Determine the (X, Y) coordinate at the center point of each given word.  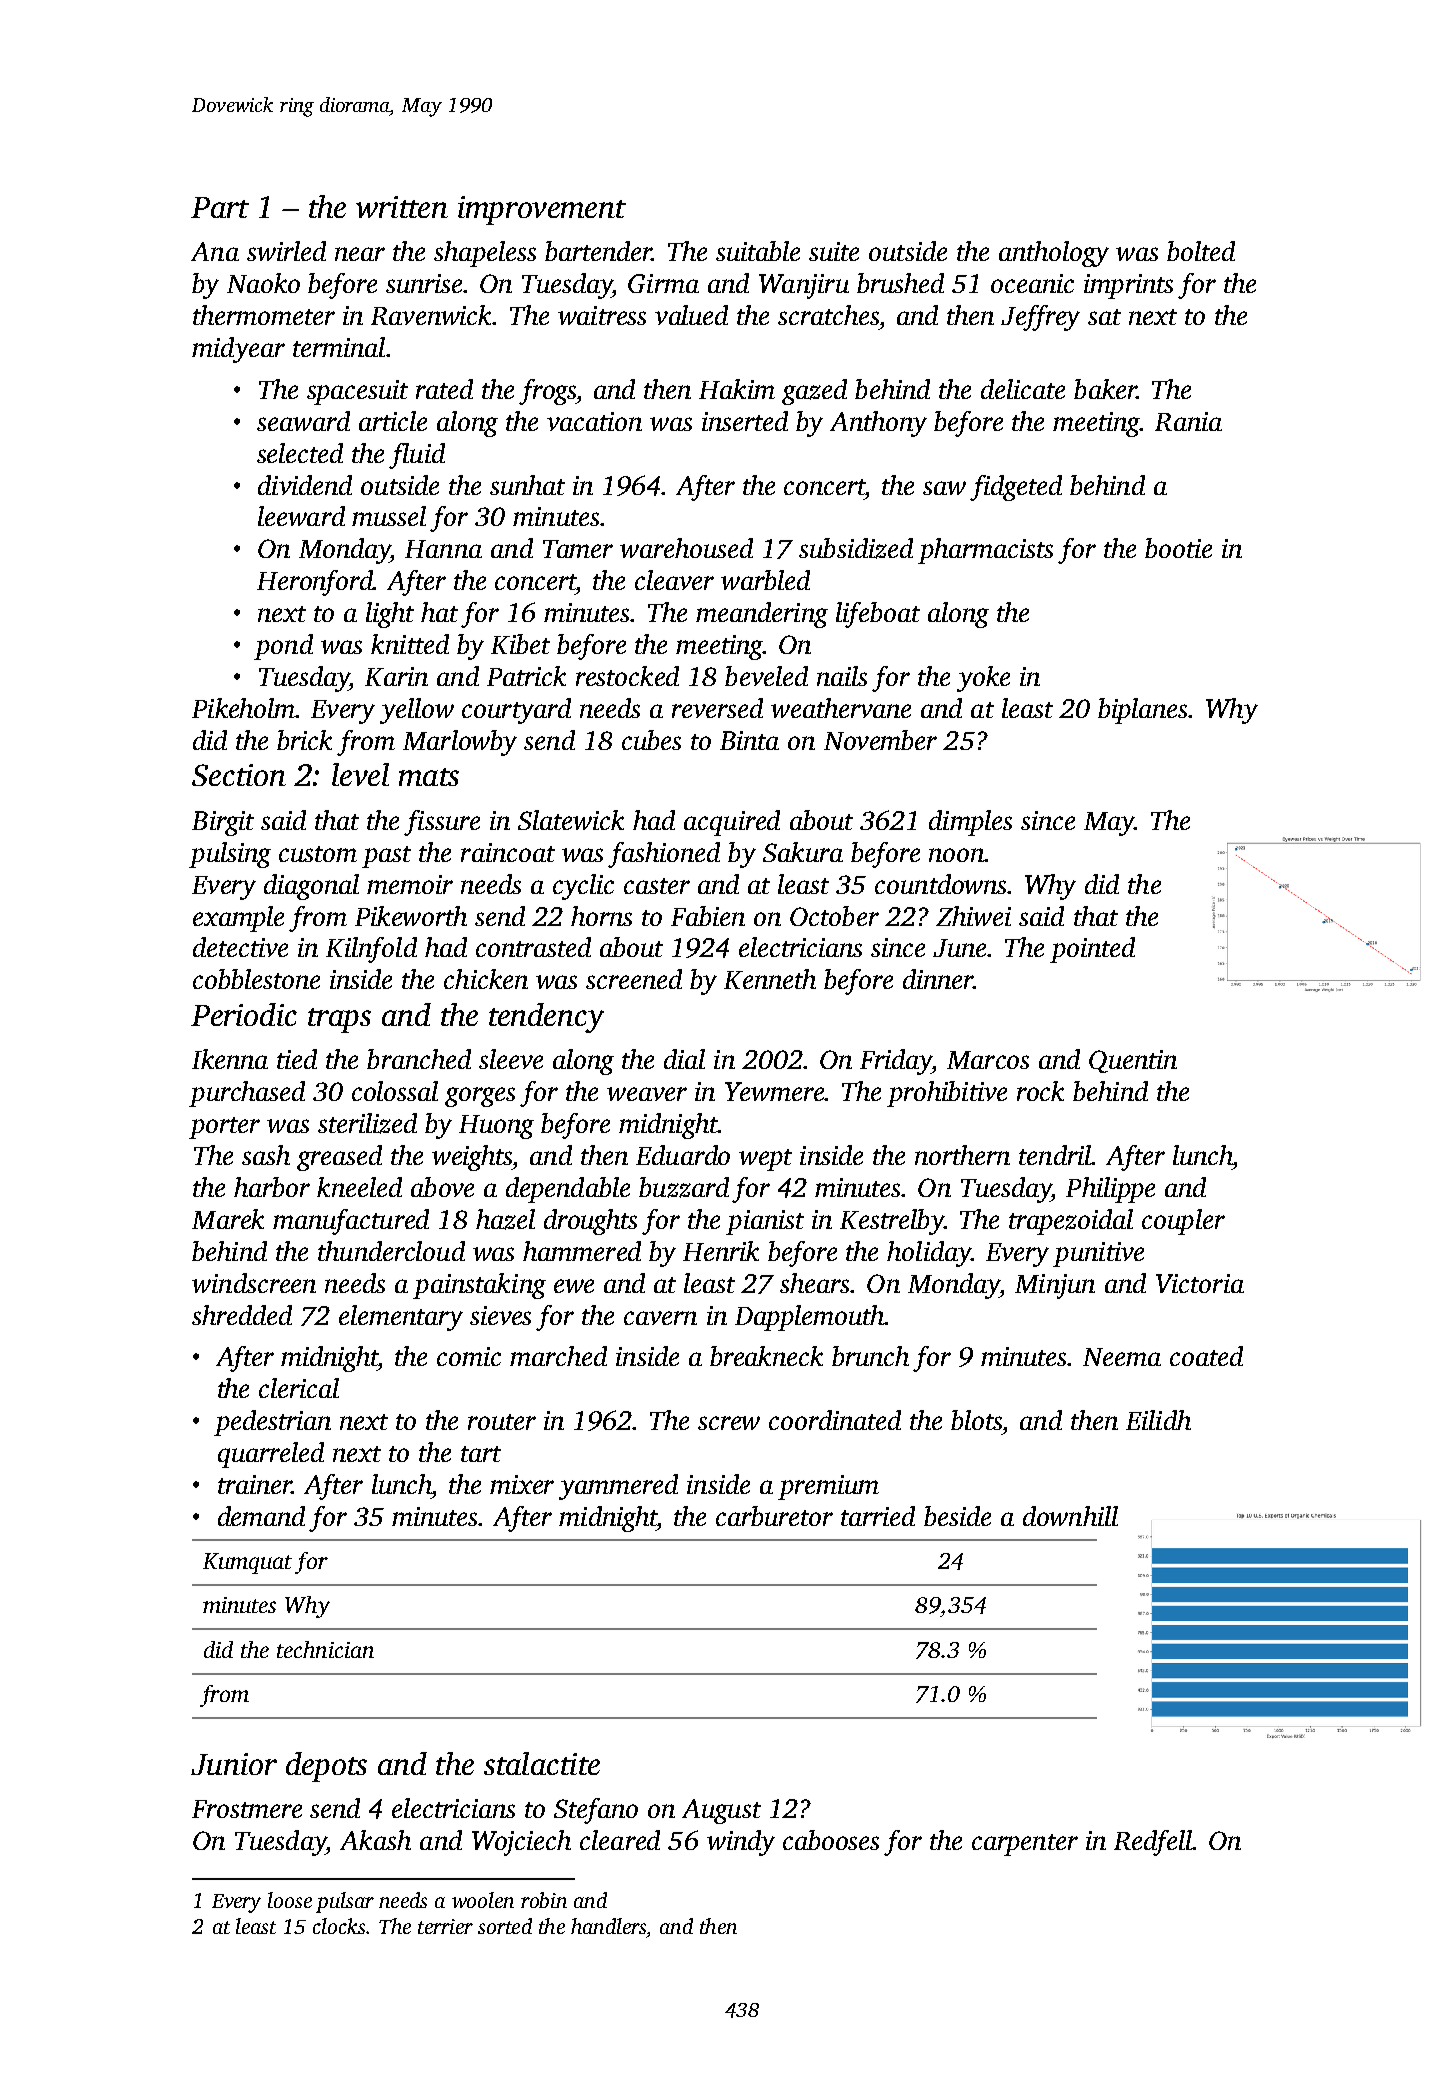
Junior (234, 1764)
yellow (417, 711)
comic (469, 1356)
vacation (594, 421)
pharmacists (985, 551)
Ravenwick (432, 315)
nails (842, 676)
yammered (618, 1487)
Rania (1188, 421)
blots (976, 1420)
